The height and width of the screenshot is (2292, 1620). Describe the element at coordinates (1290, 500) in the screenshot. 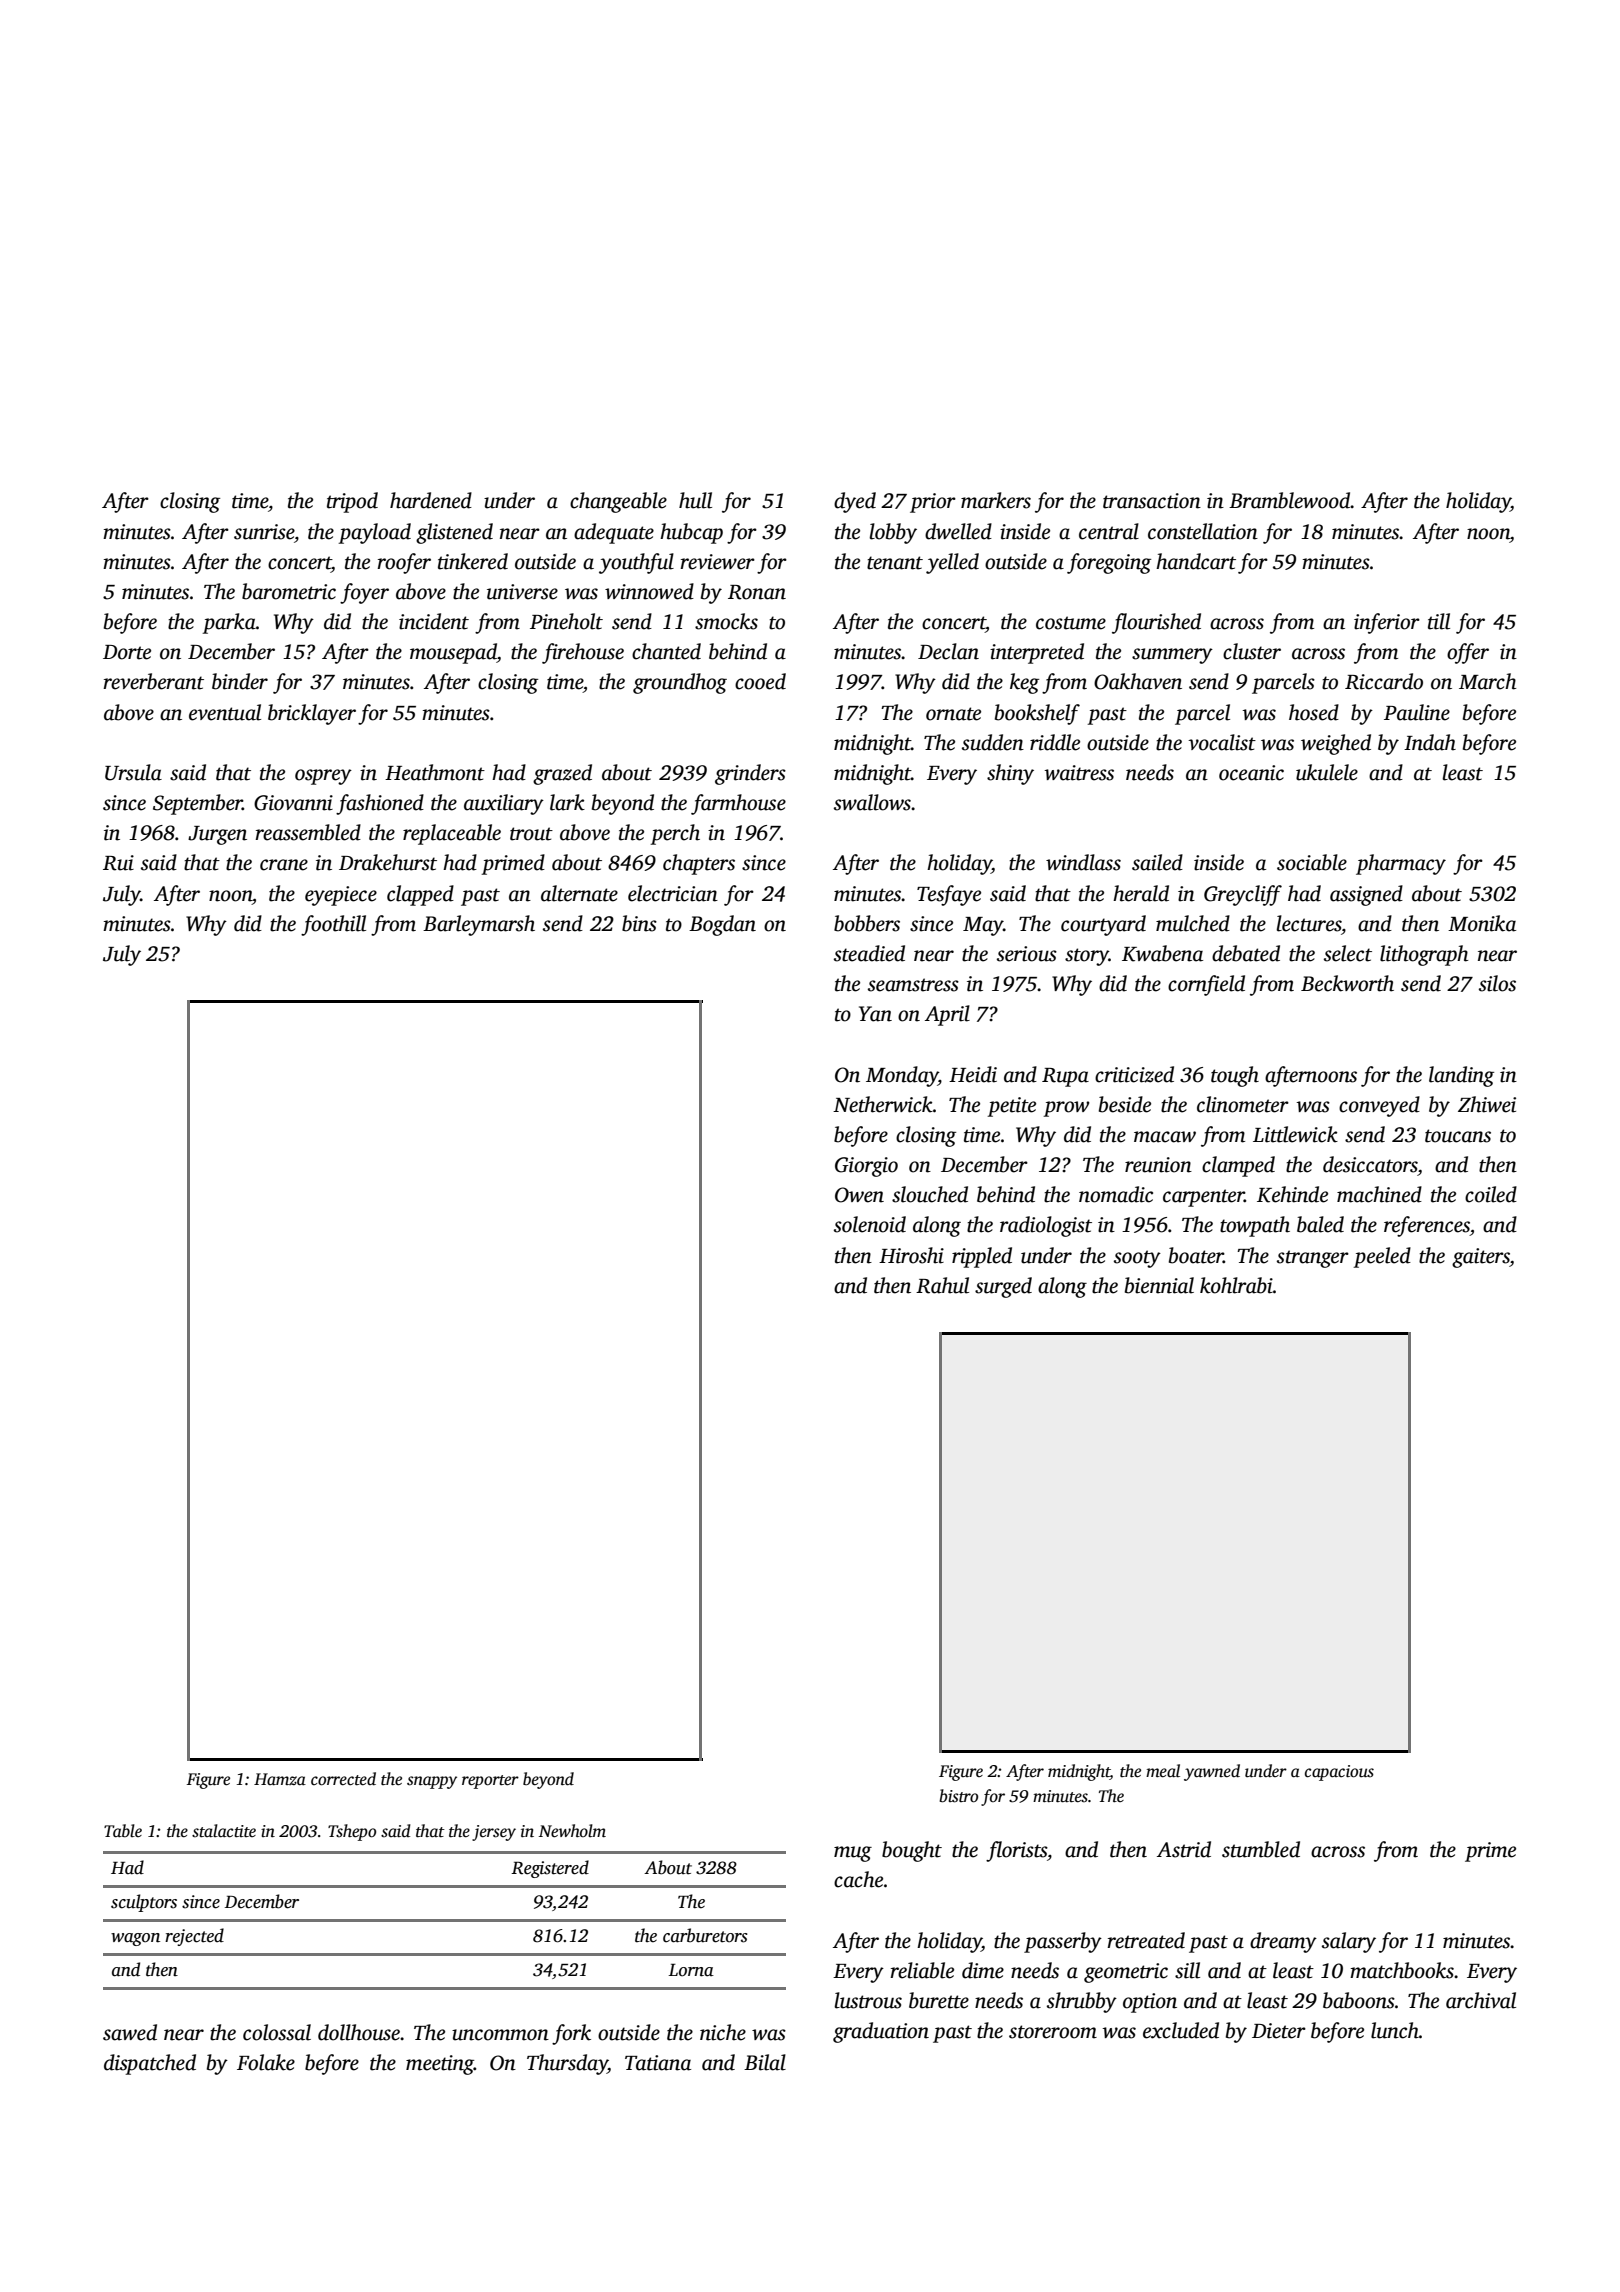

I see `Bramblewood` at that location.
